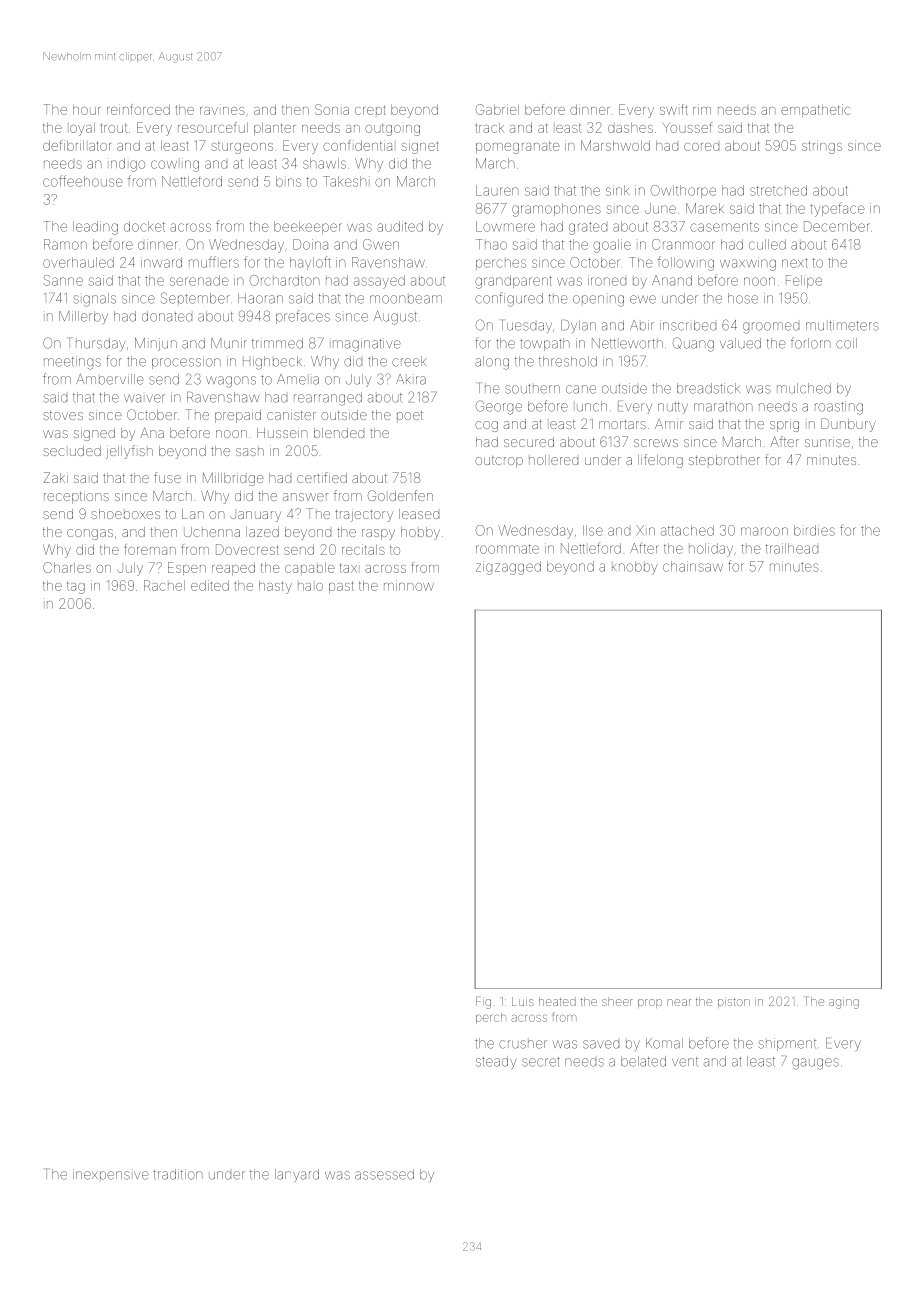  I want to click on ravines, so click(222, 111).
